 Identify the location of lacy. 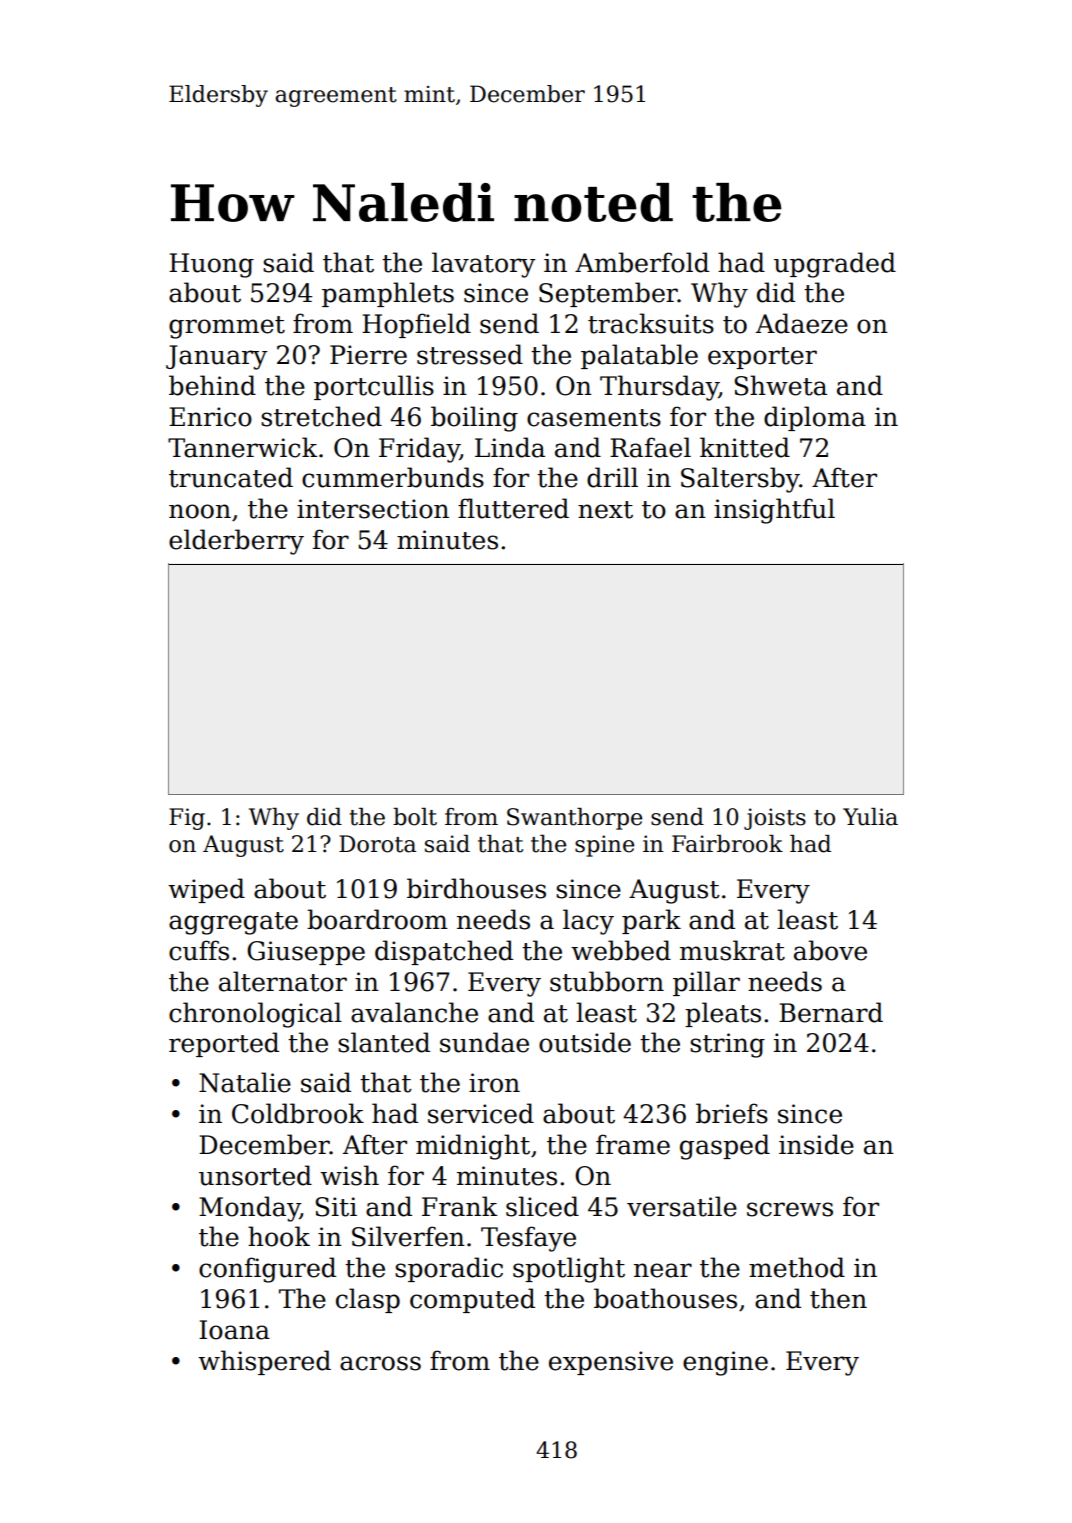
(588, 922).
